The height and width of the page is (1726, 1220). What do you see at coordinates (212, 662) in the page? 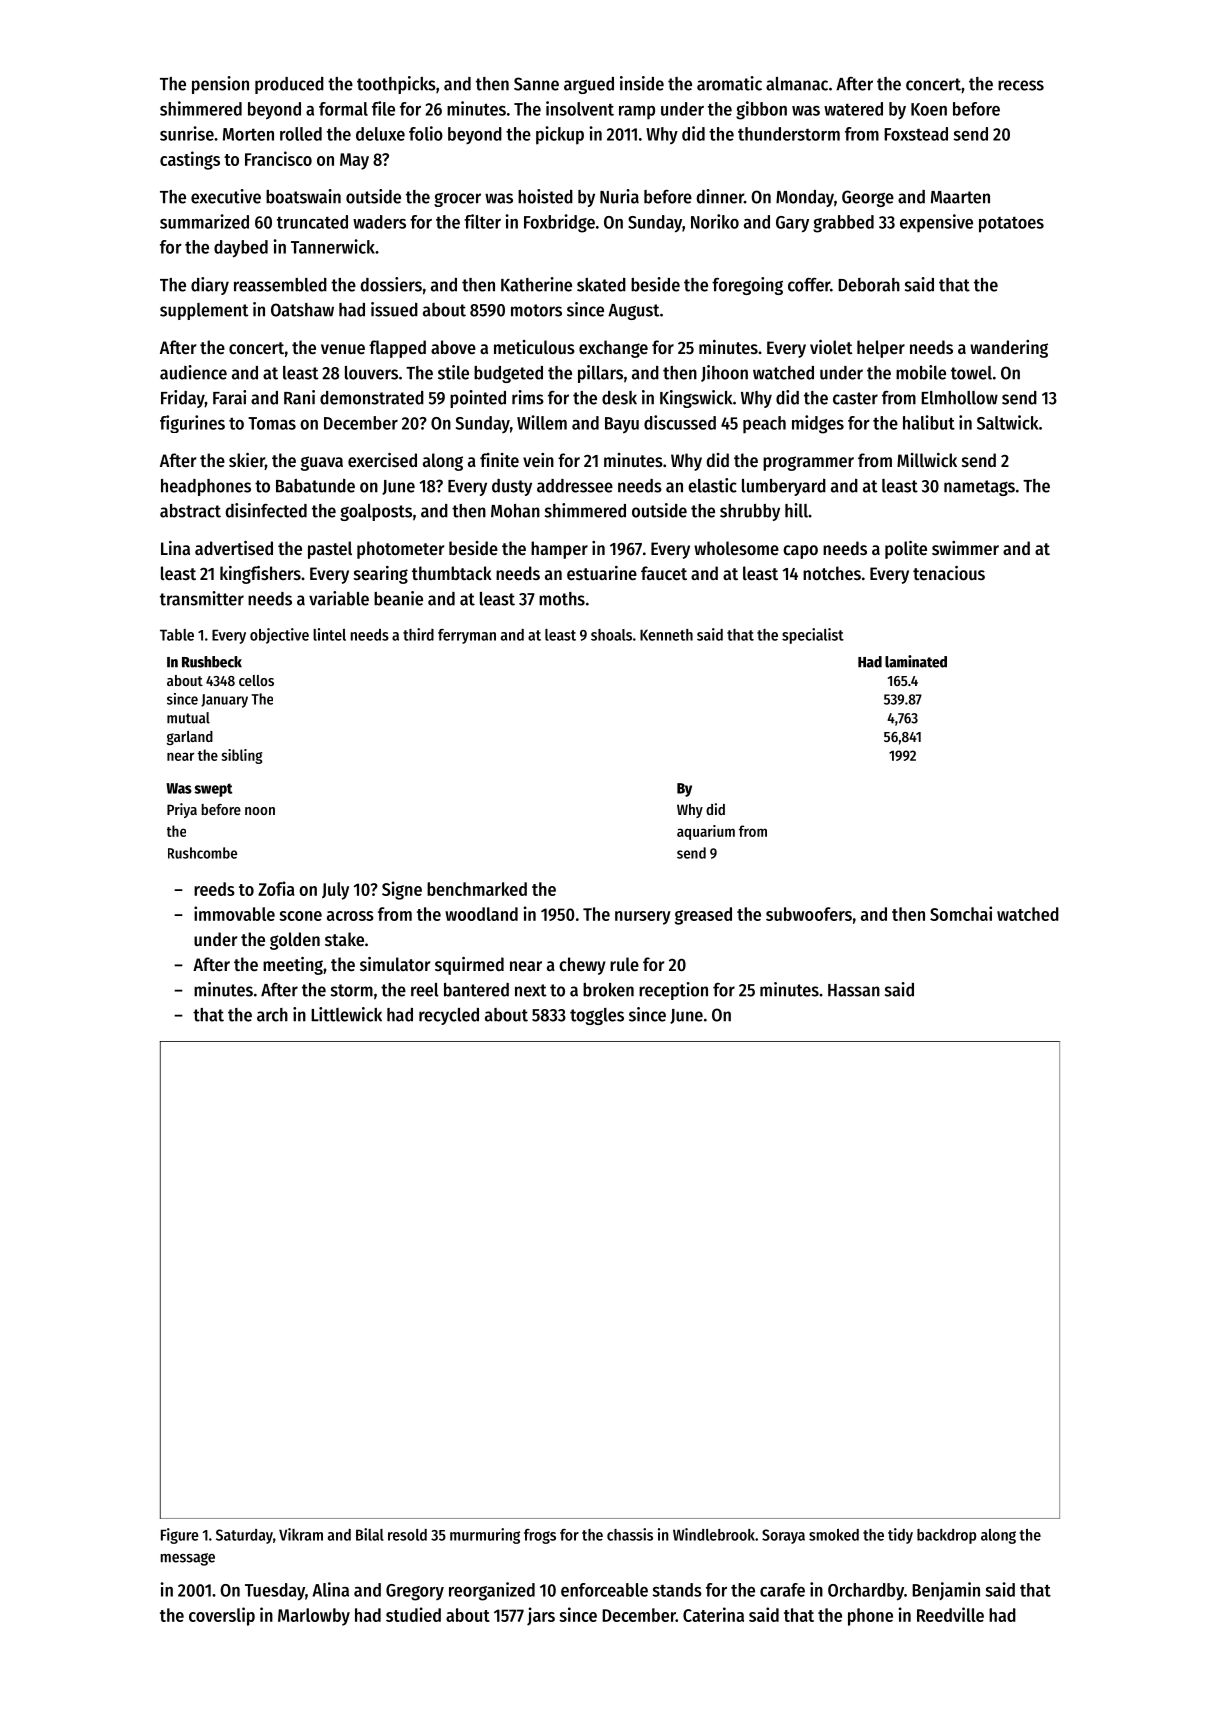
I see `Rushbeck` at bounding box center [212, 662].
